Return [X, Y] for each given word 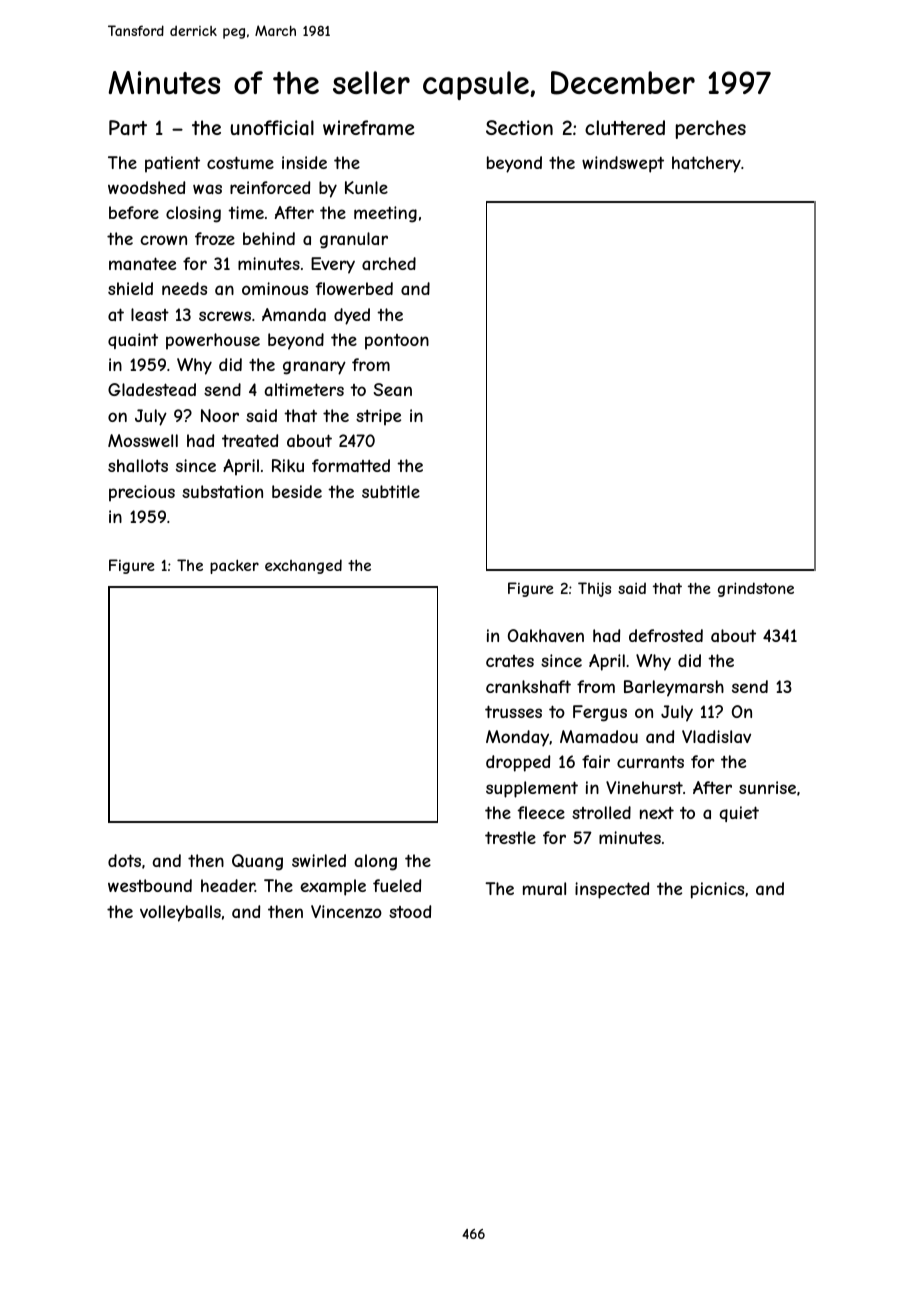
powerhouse [213, 341]
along [376, 862]
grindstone [756, 589]
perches [711, 129]
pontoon [397, 342]
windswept [623, 164]
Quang [257, 862]
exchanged [303, 566]
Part [128, 128]
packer [234, 566]
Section [519, 127]
